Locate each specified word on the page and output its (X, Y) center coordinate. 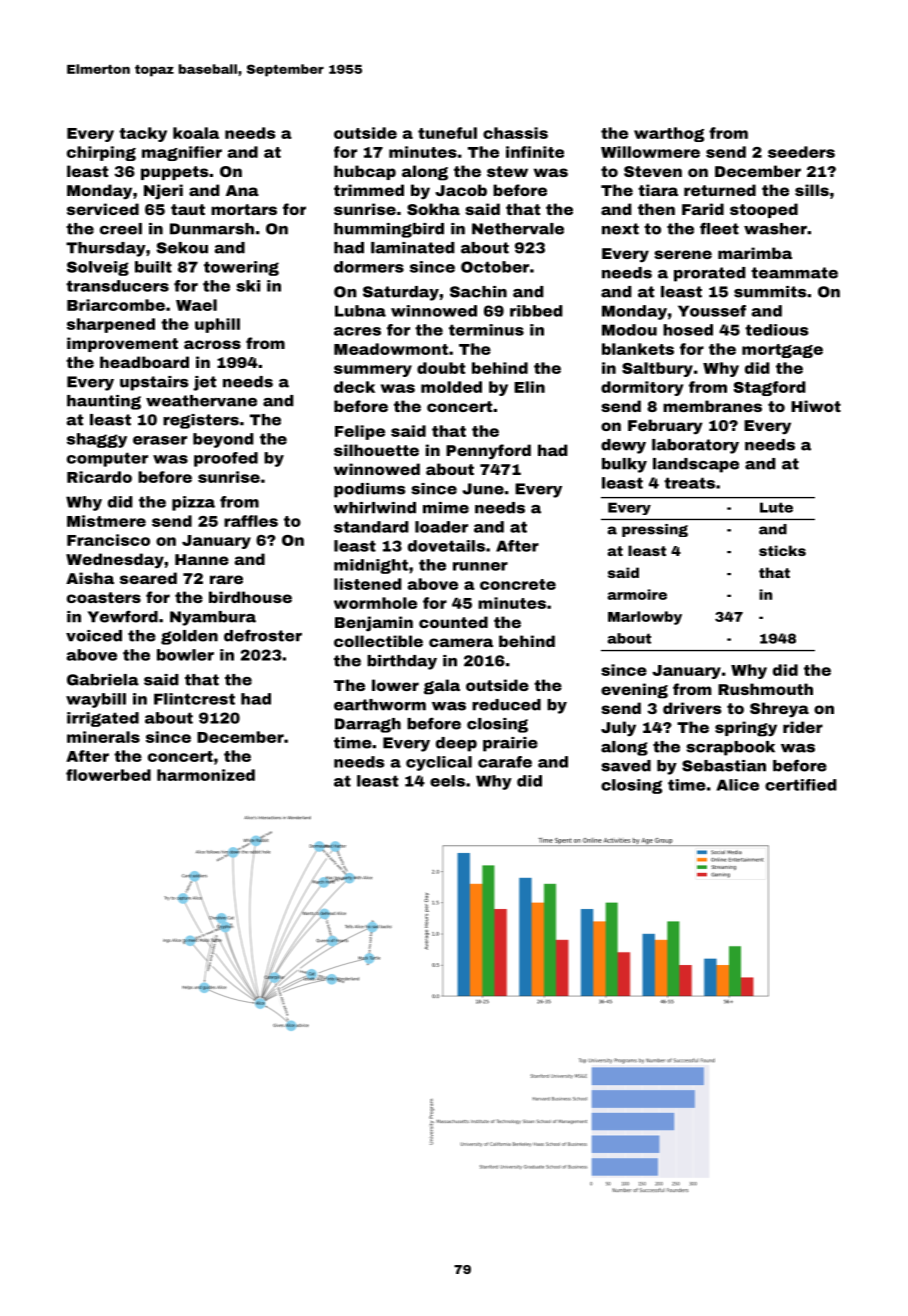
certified (800, 785)
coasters (104, 597)
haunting (104, 402)
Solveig (98, 268)
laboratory (695, 446)
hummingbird (389, 230)
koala (196, 133)
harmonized (206, 775)
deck (354, 387)
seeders (801, 152)
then (656, 209)
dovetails (446, 546)
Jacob (461, 190)
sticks (782, 550)
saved (626, 766)
